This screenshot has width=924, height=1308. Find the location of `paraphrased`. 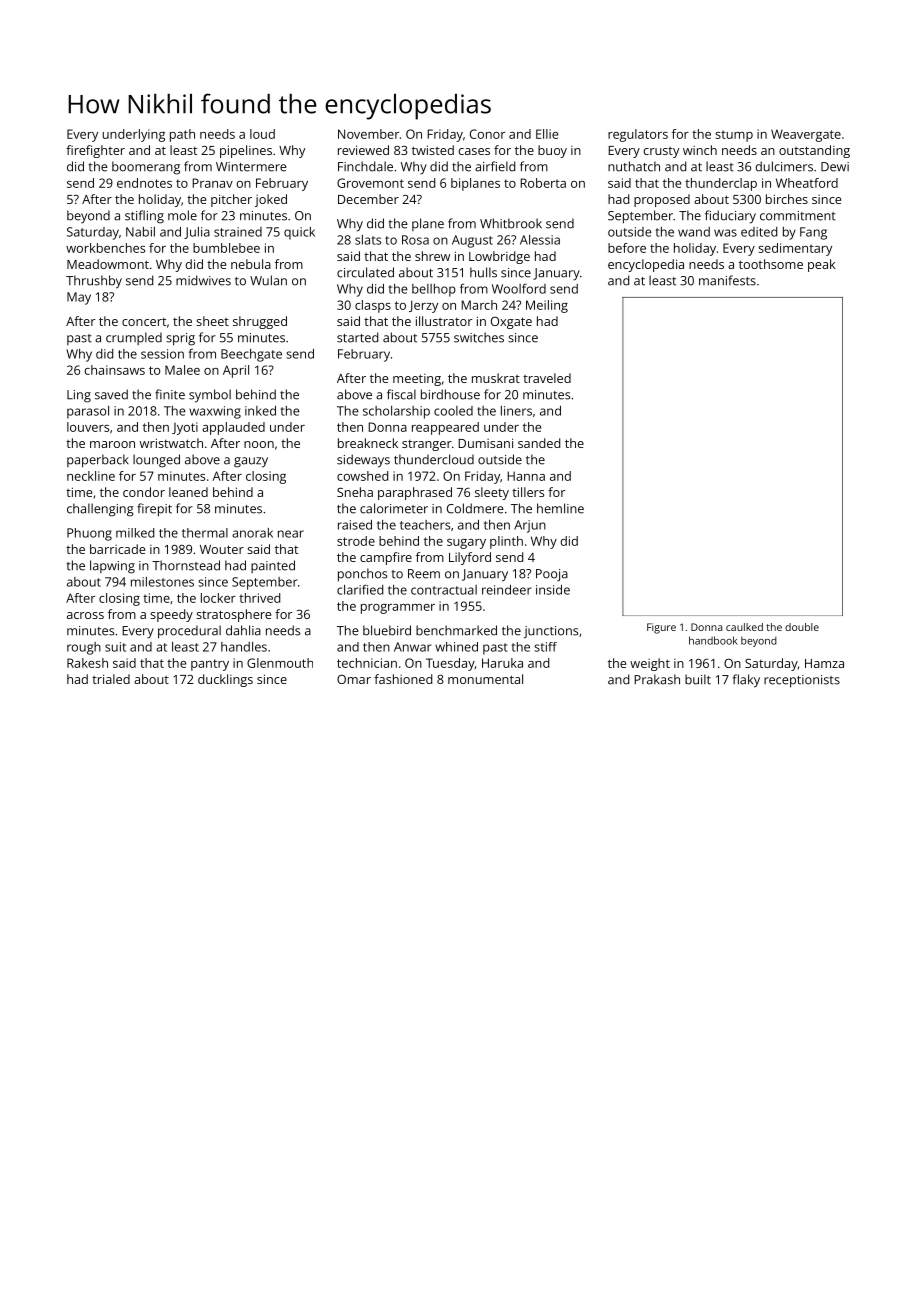

paraphrased is located at coordinates (415, 493).
